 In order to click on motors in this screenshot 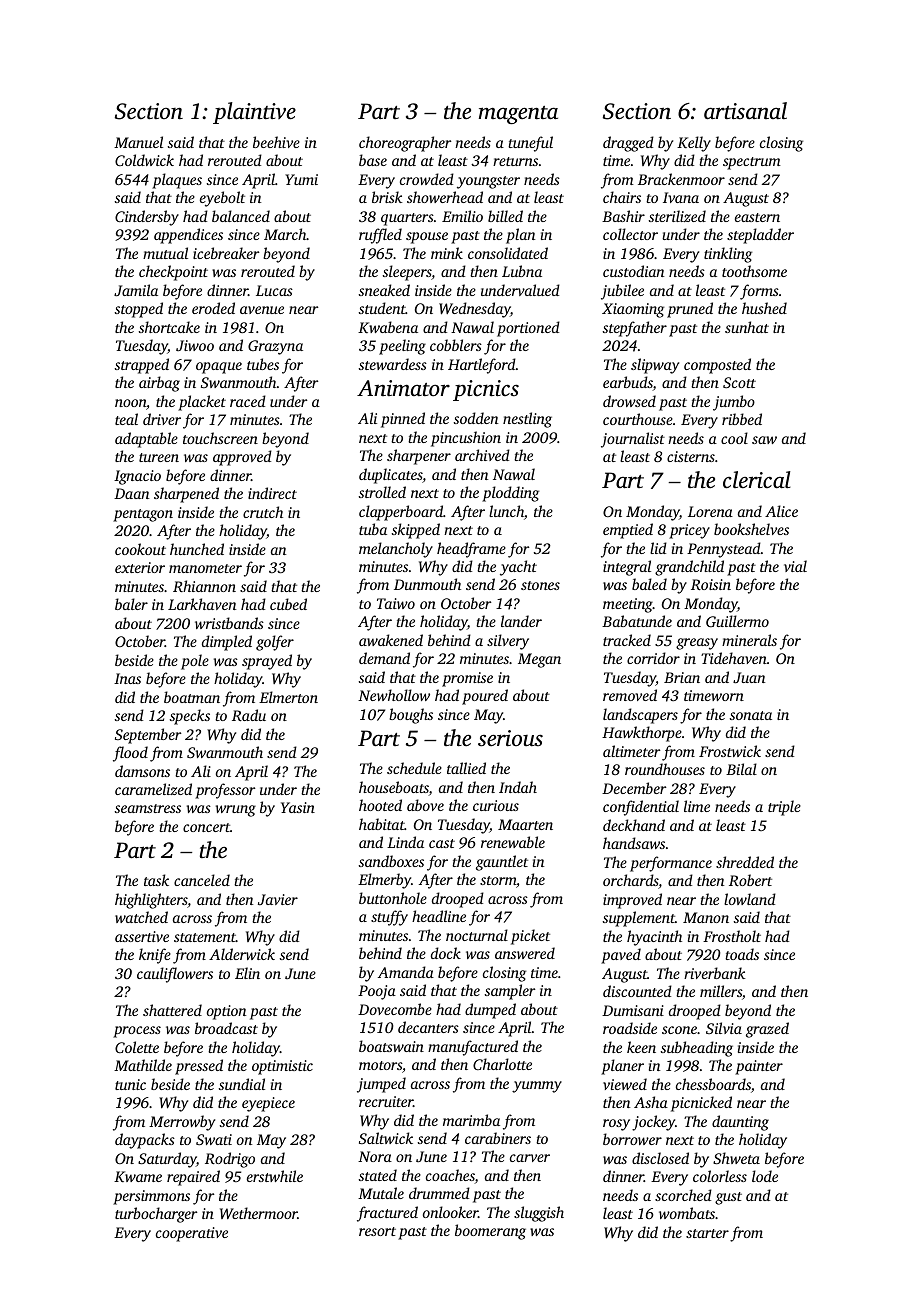, I will do `click(380, 1065)`.
